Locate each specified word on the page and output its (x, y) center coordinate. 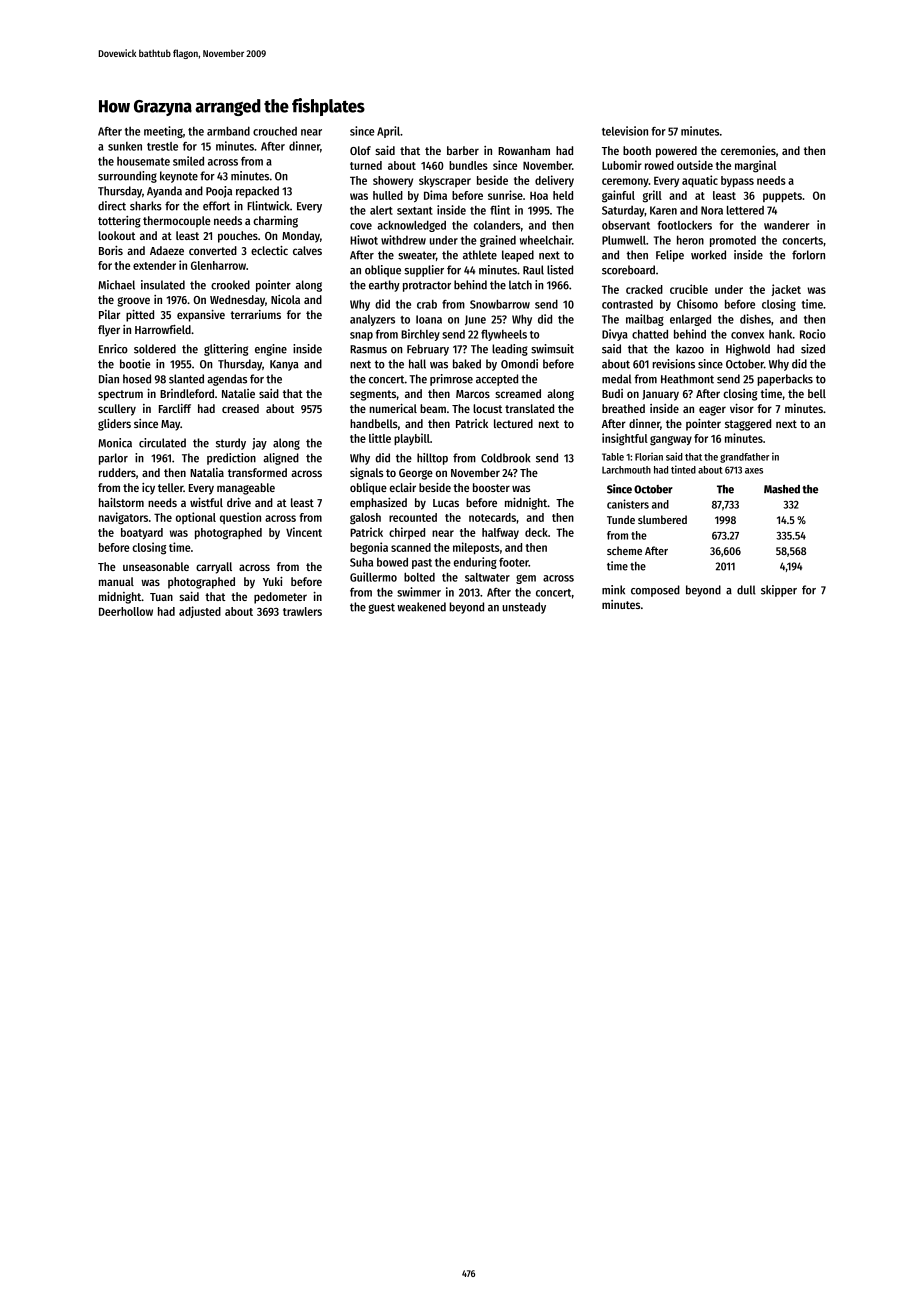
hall (417, 364)
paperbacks (785, 380)
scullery (117, 410)
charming (275, 222)
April (388, 132)
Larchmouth (626, 470)
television (625, 131)
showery (393, 181)
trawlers (302, 611)
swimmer (419, 592)
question (240, 518)
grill (652, 196)
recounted (413, 517)
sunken (125, 146)
